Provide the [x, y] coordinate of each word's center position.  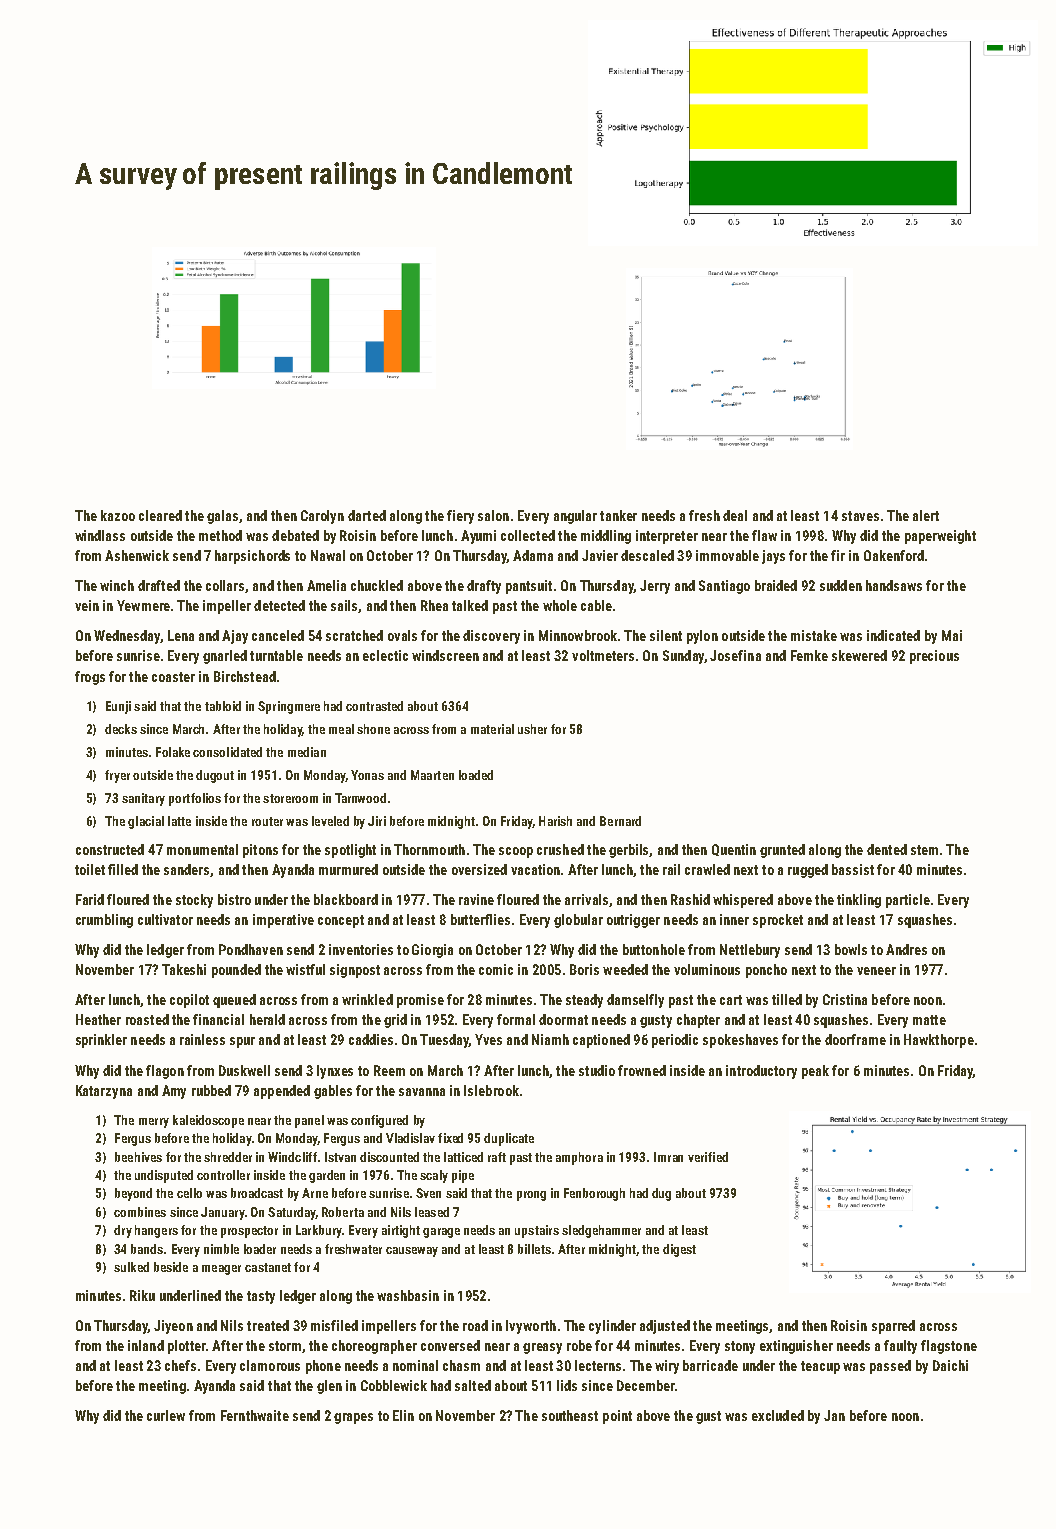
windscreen [445, 655]
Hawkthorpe [939, 1041]
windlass [100, 535]
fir [838, 555]
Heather [98, 1019]
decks [121, 729]
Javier [600, 555]
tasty [261, 1297]
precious [934, 657]
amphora [579, 1158]
